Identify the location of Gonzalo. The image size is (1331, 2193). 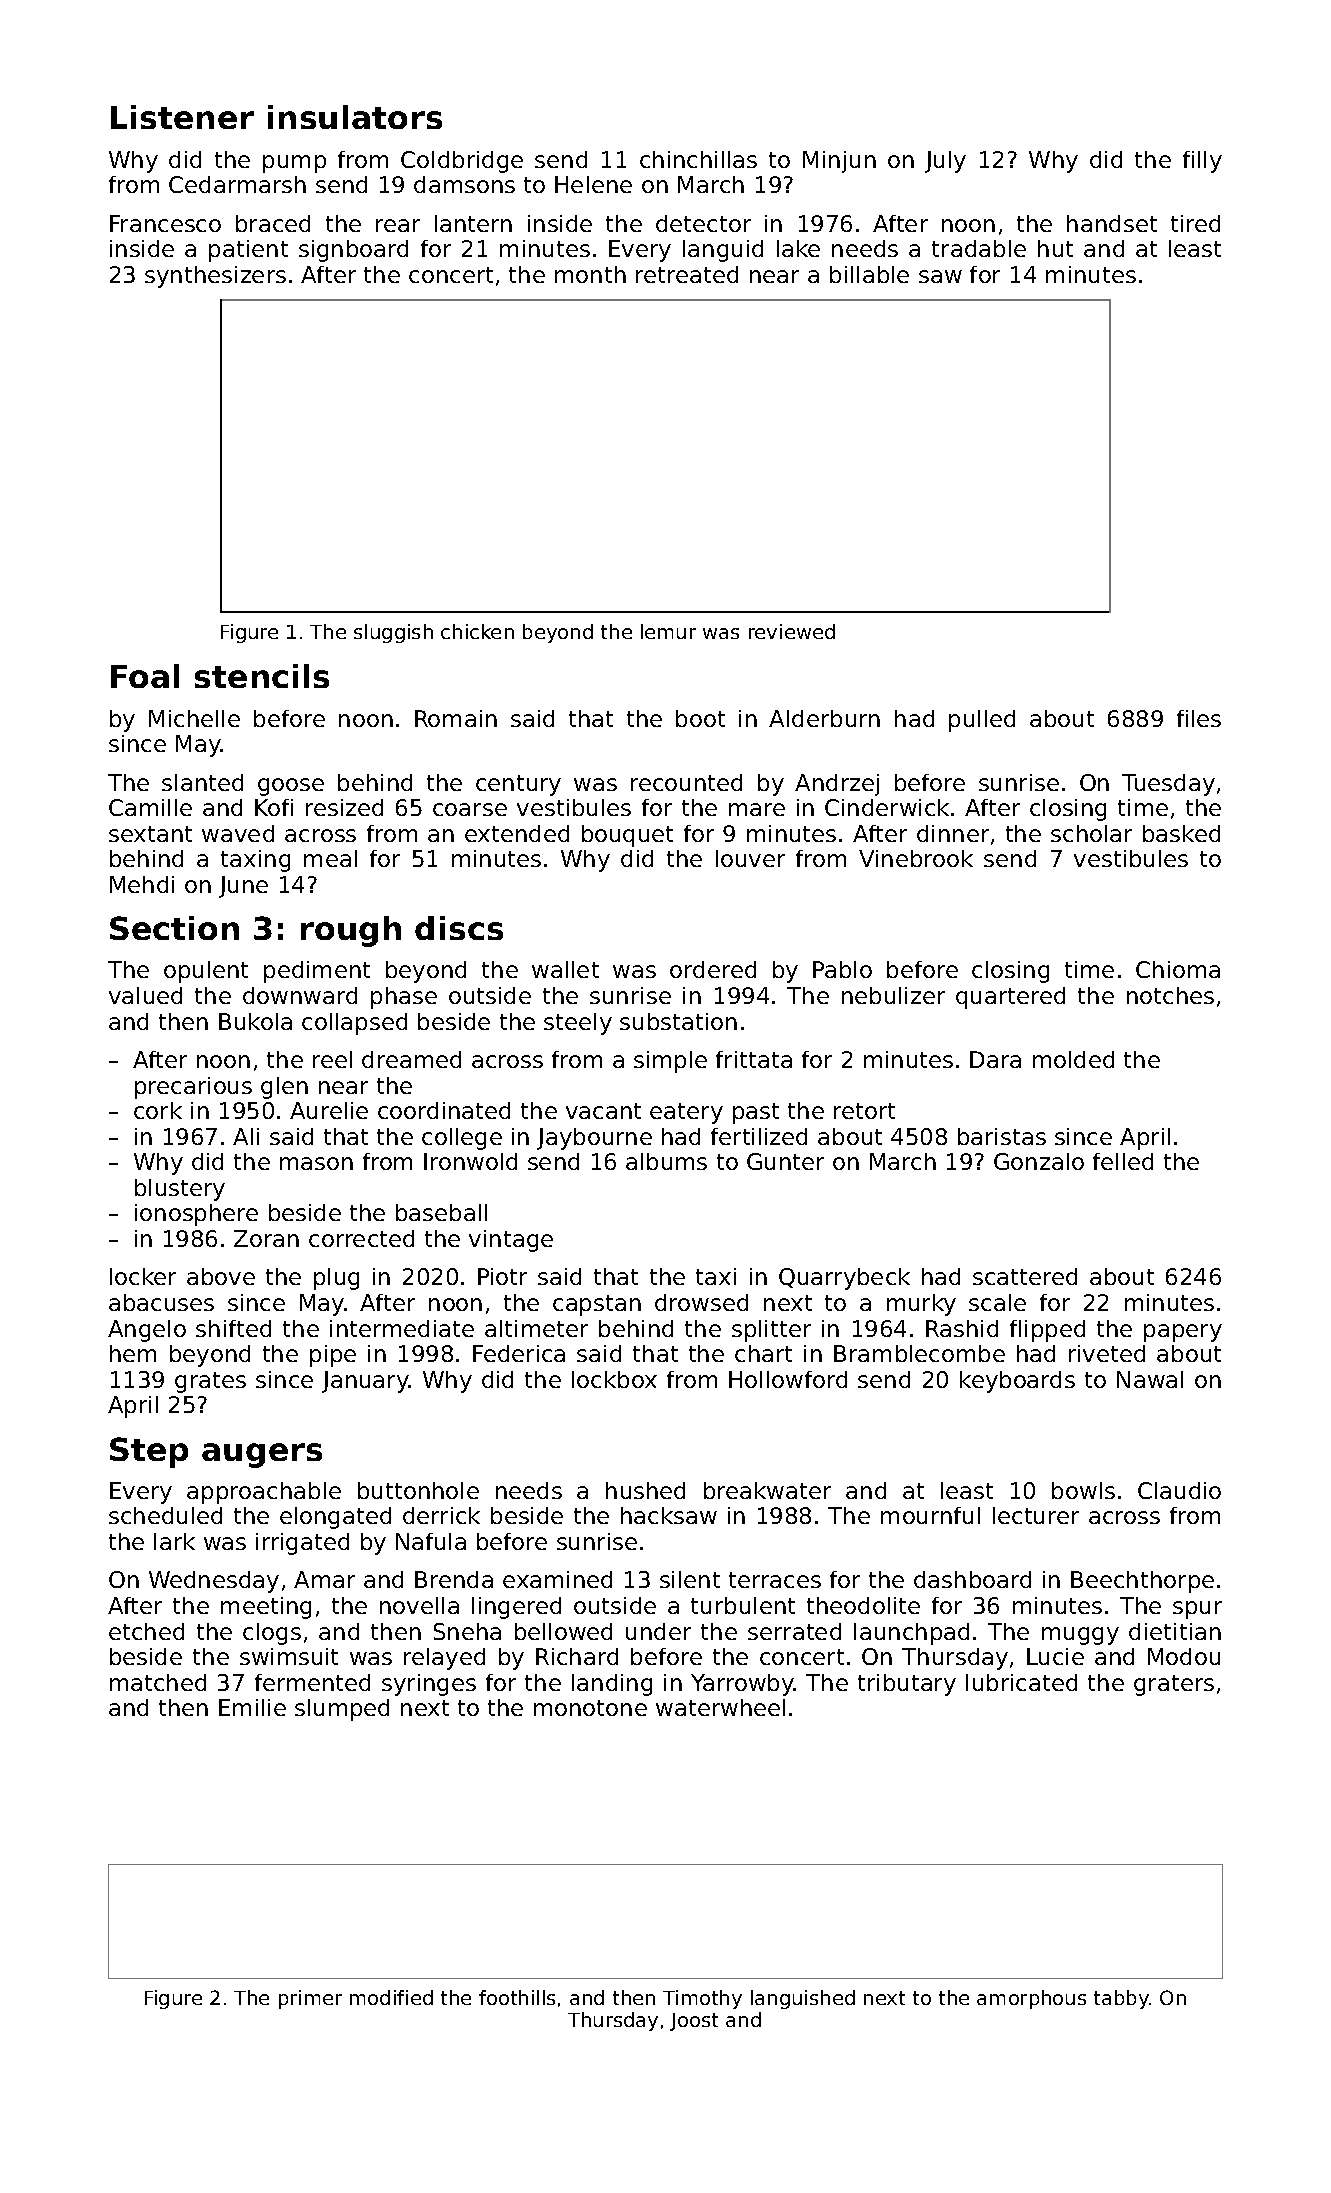
(1039, 1161).
